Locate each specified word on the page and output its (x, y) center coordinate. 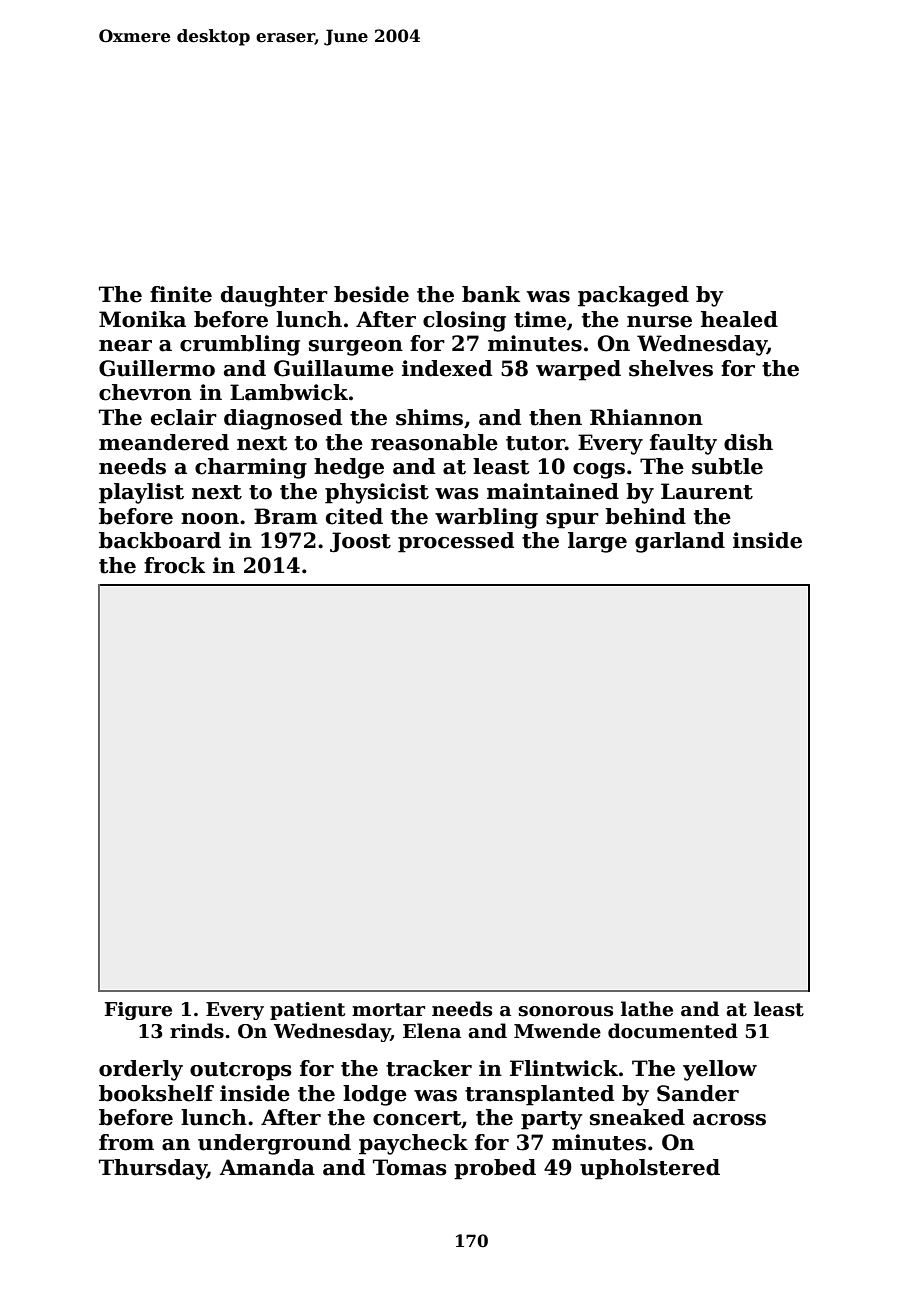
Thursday (153, 1169)
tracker (429, 1068)
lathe (647, 1009)
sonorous (566, 1011)
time (540, 319)
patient (307, 1011)
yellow (720, 1070)
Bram (286, 516)
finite (181, 294)
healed (739, 319)
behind (645, 516)
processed (456, 542)
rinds (197, 1031)
